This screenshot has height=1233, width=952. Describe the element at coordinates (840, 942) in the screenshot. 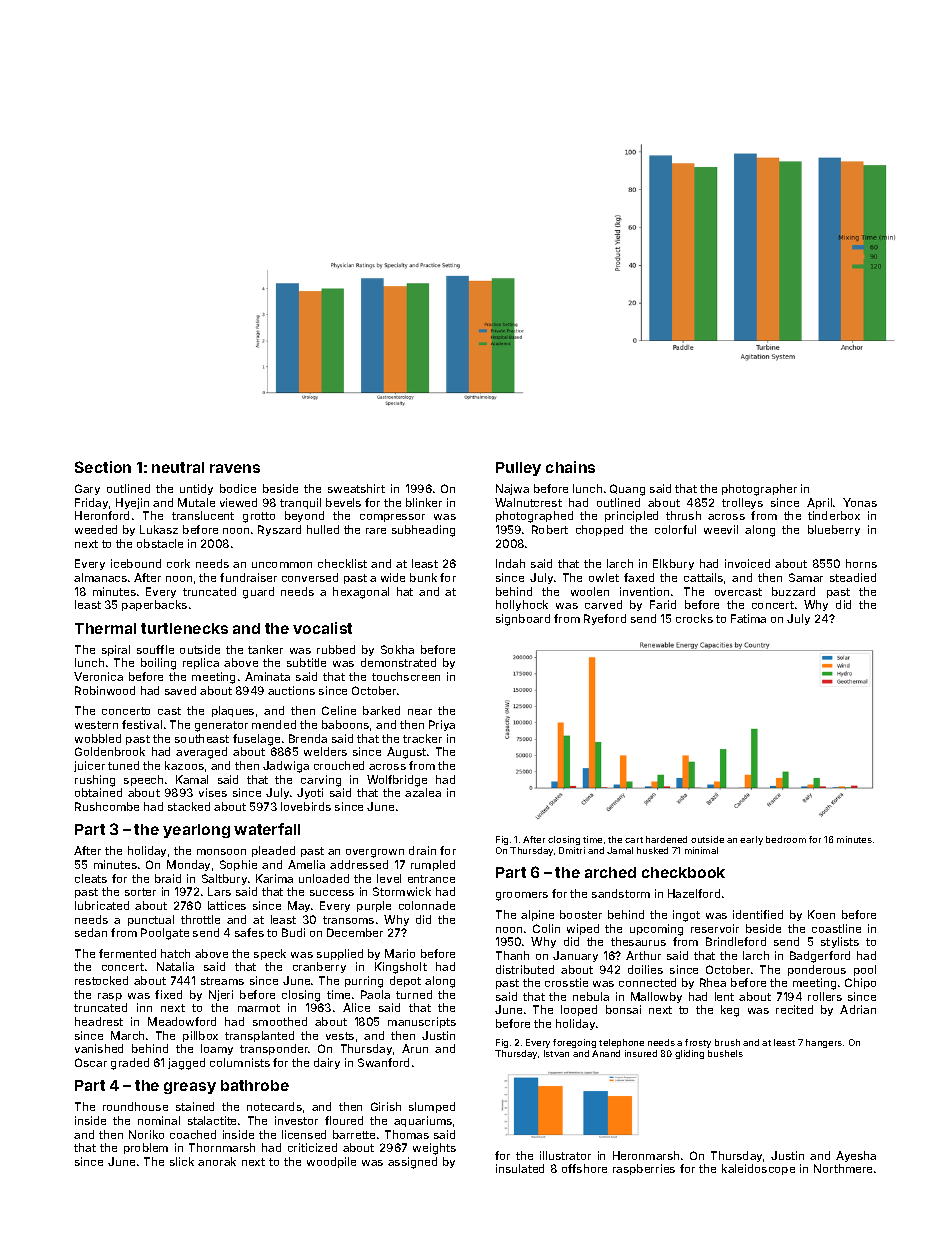

I see `stylists` at that location.
